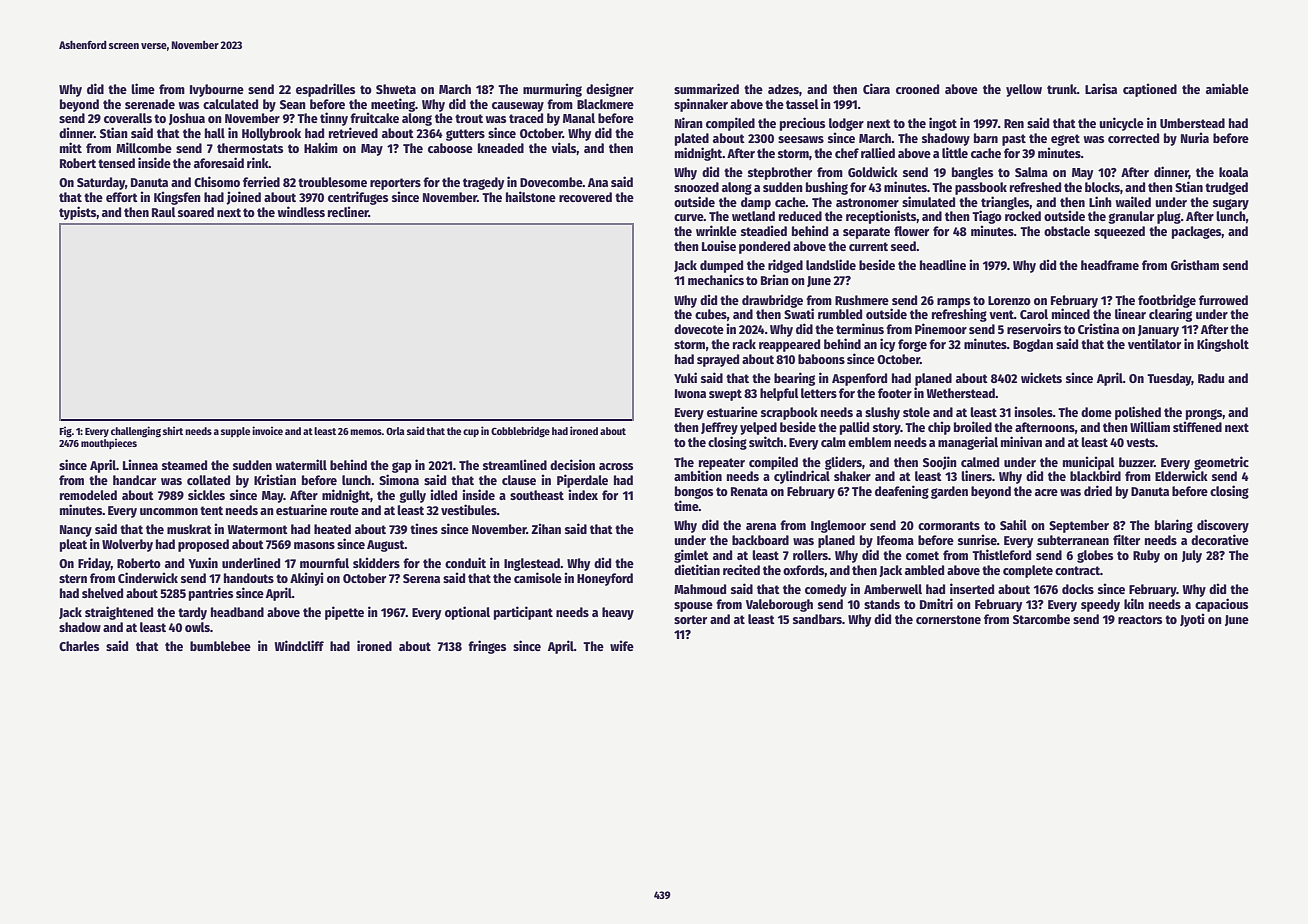 The width and height of the screenshot is (1308, 924). Describe the element at coordinates (301, 211) in the screenshot. I see `windless` at that location.
